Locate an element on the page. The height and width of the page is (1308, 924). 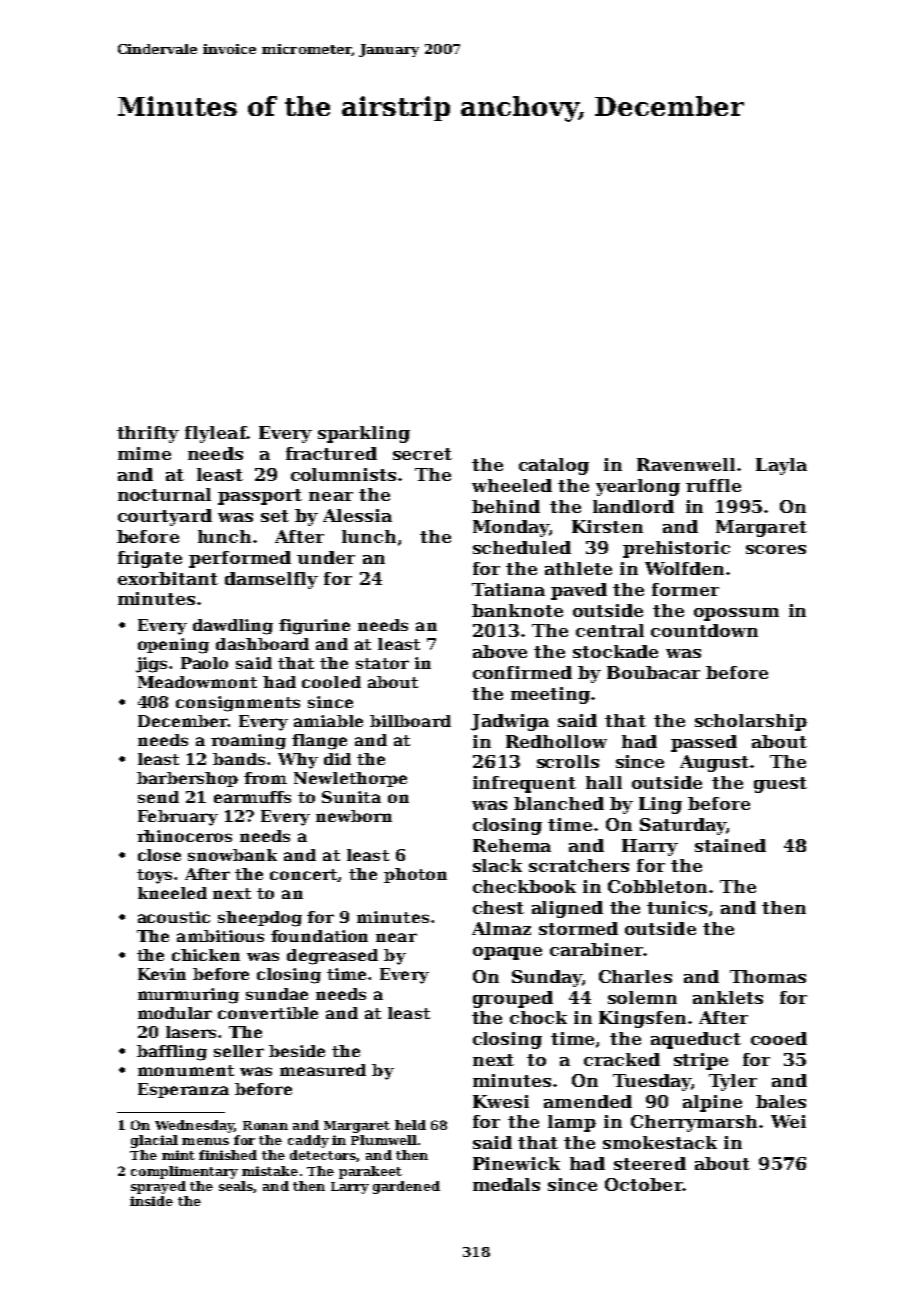
modular is located at coordinates (175, 1013).
